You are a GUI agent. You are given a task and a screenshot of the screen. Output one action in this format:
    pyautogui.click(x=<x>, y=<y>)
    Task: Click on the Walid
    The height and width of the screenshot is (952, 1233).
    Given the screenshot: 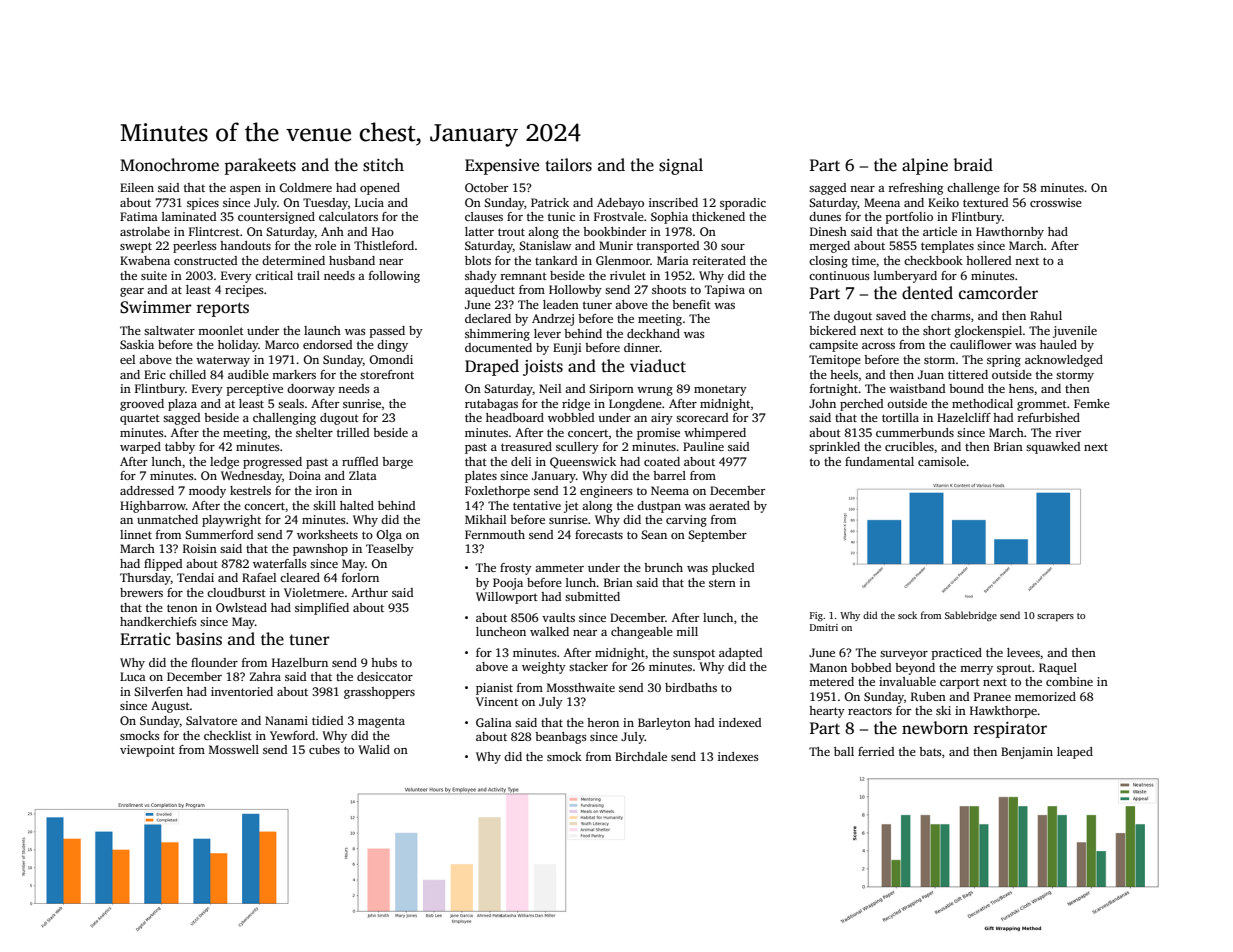 What is the action you would take?
    pyautogui.click(x=374, y=749)
